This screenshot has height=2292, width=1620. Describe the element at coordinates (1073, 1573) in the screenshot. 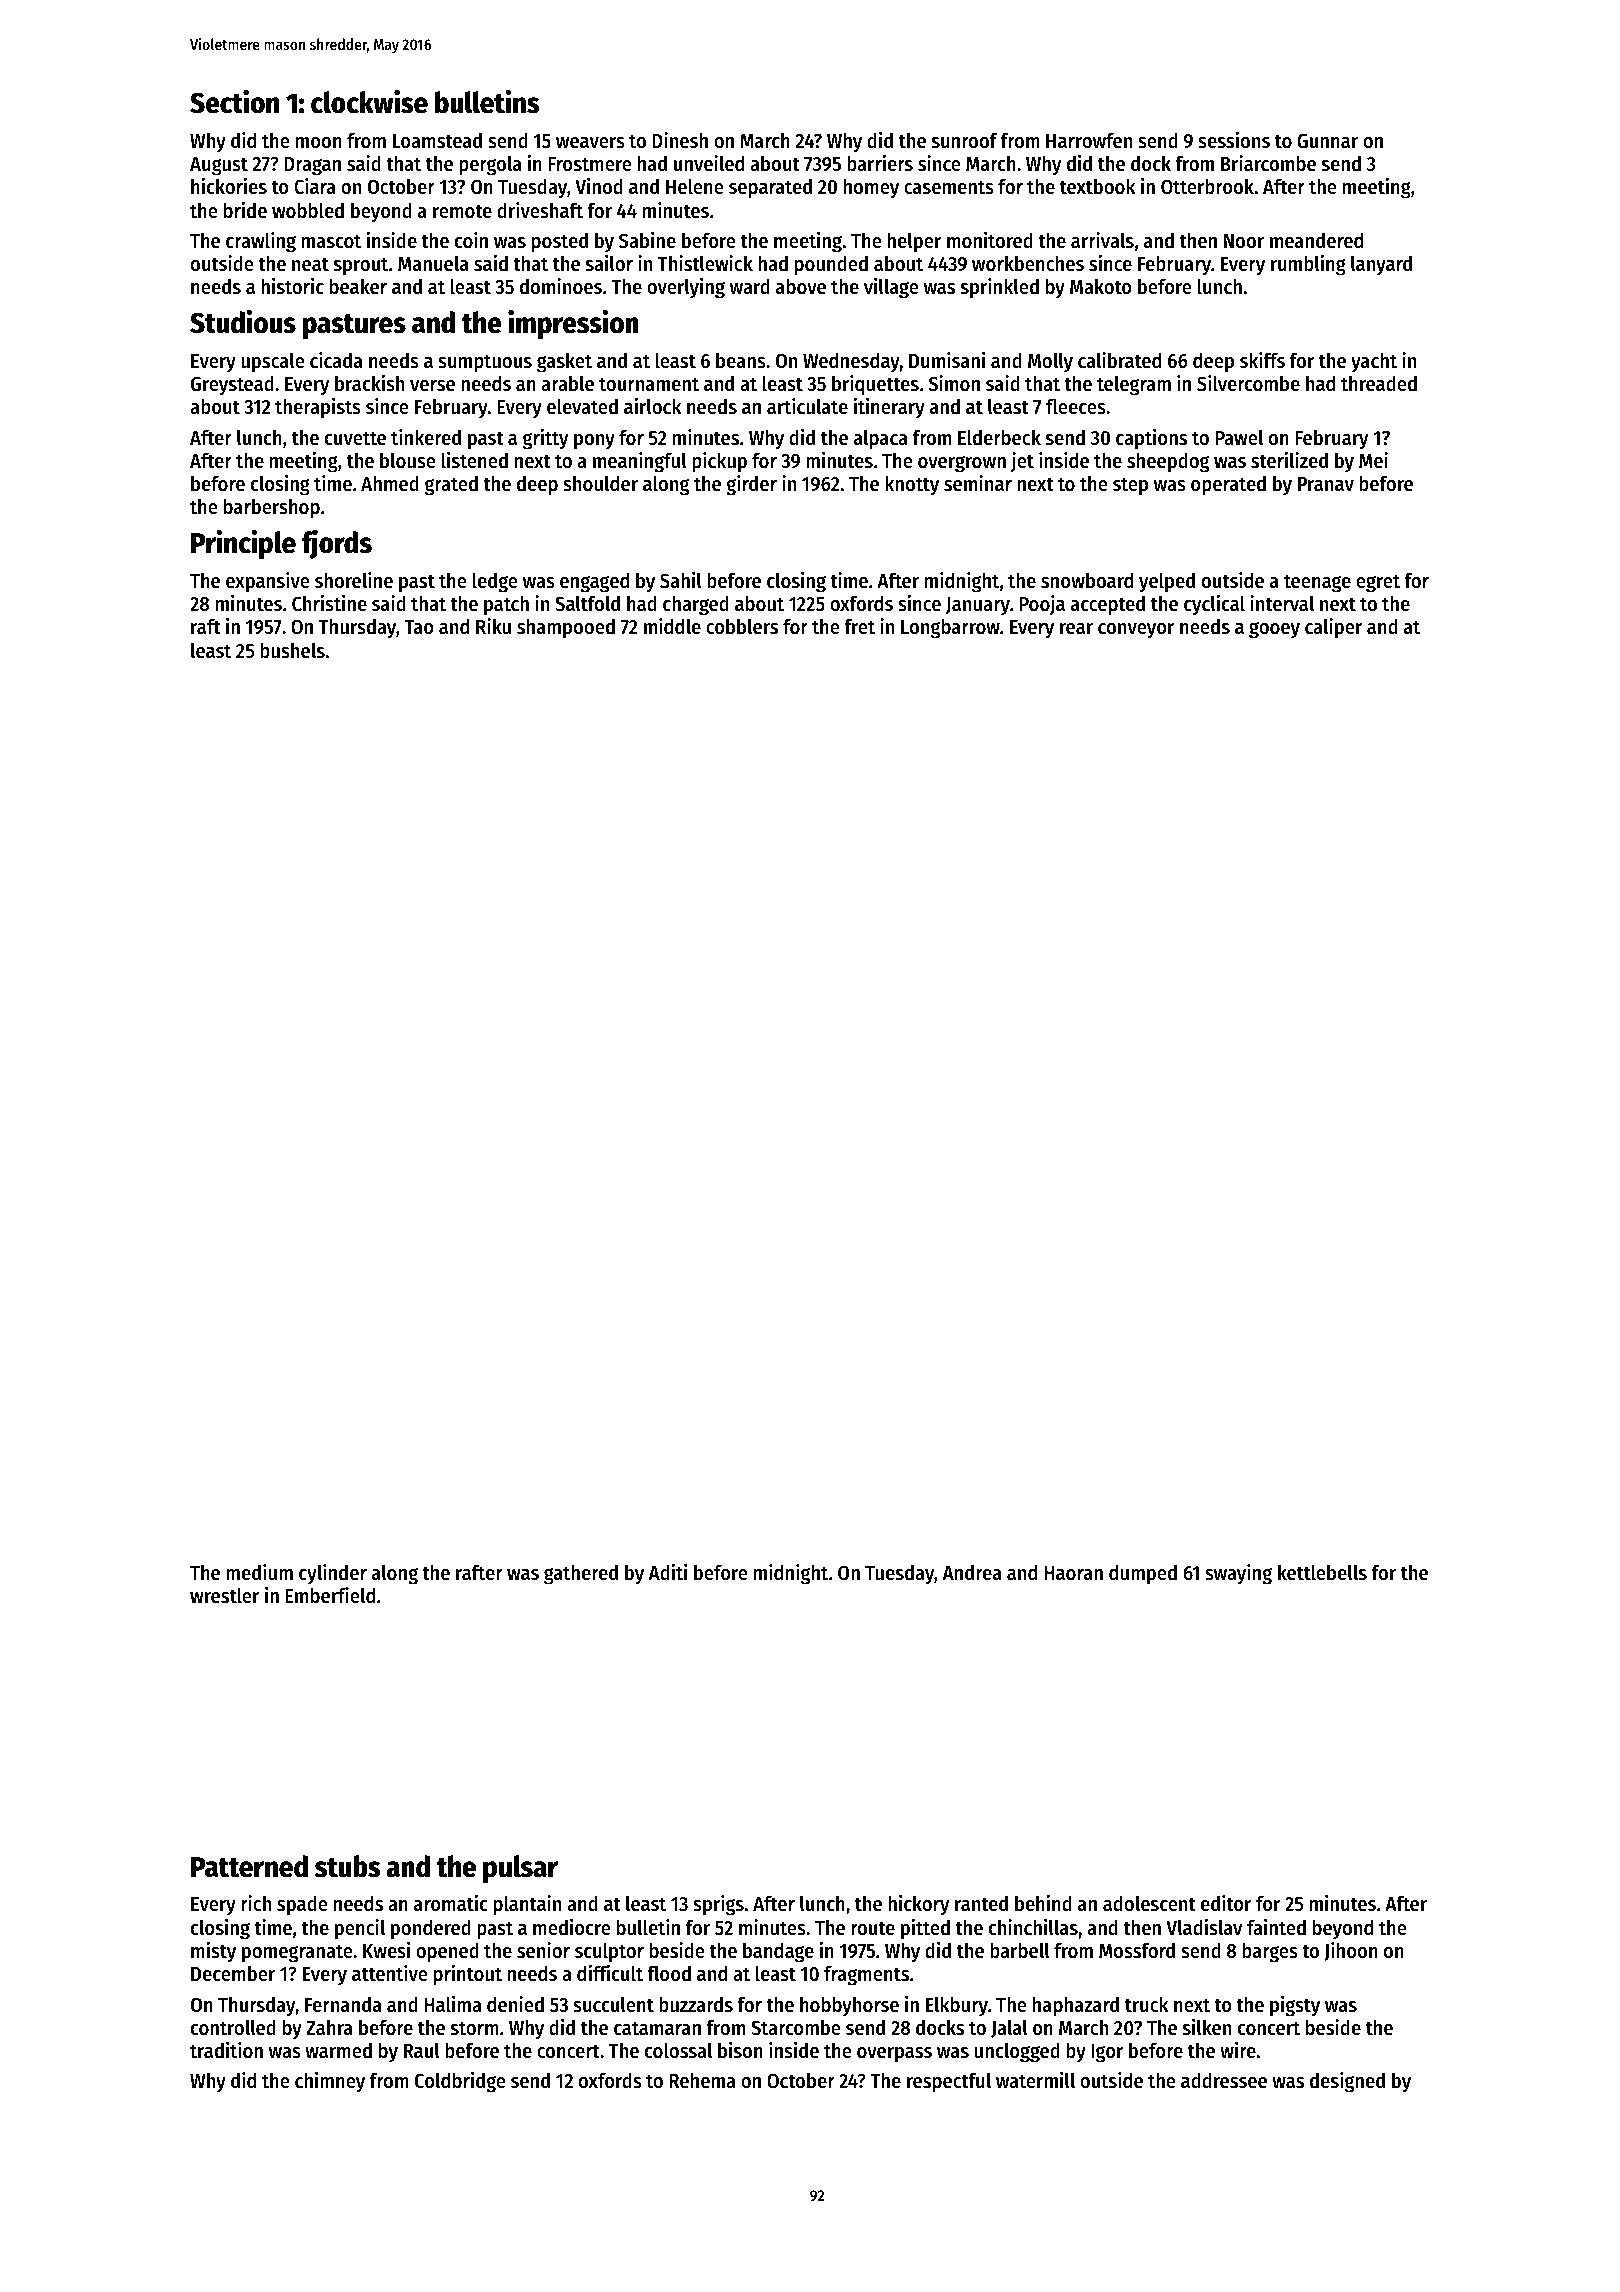

I see `Haoran` at that location.
